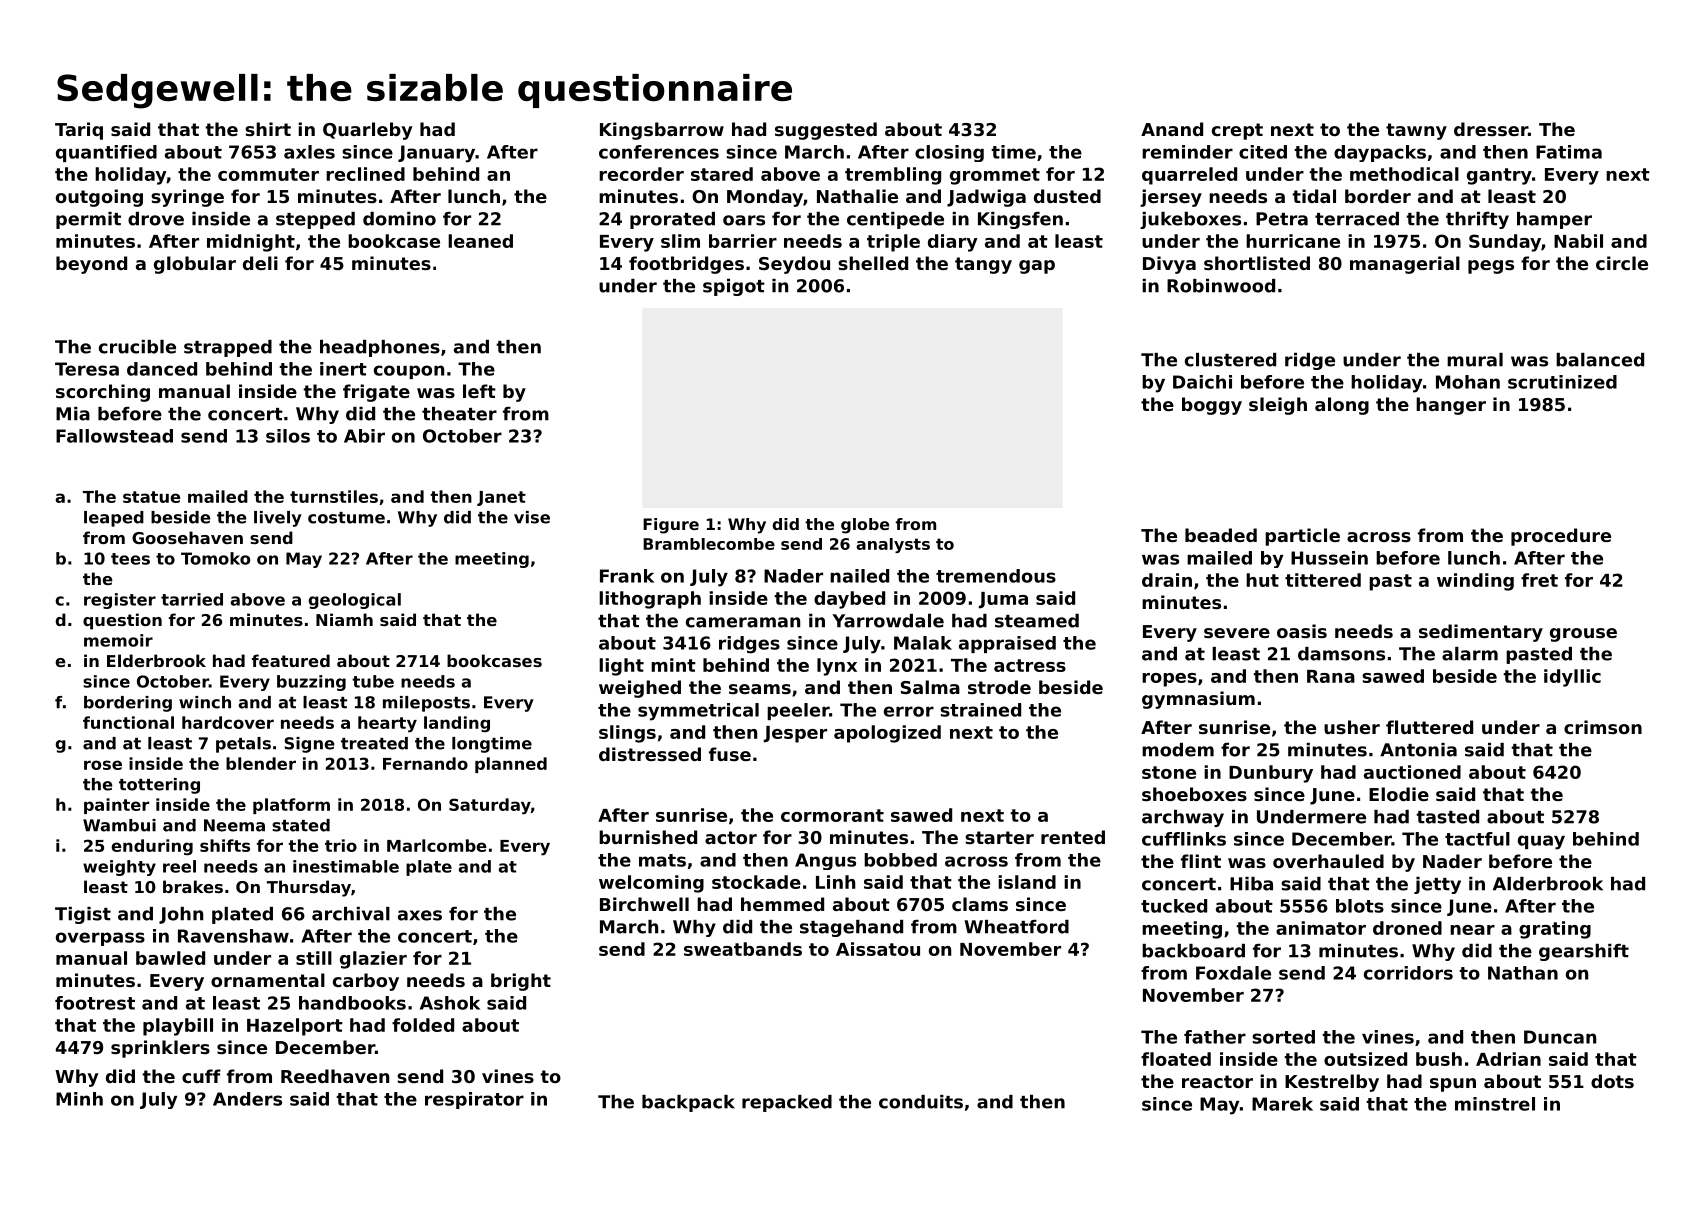 The height and width of the image is (1205, 1705). What do you see at coordinates (1603, 727) in the image?
I see `crimson` at bounding box center [1603, 727].
